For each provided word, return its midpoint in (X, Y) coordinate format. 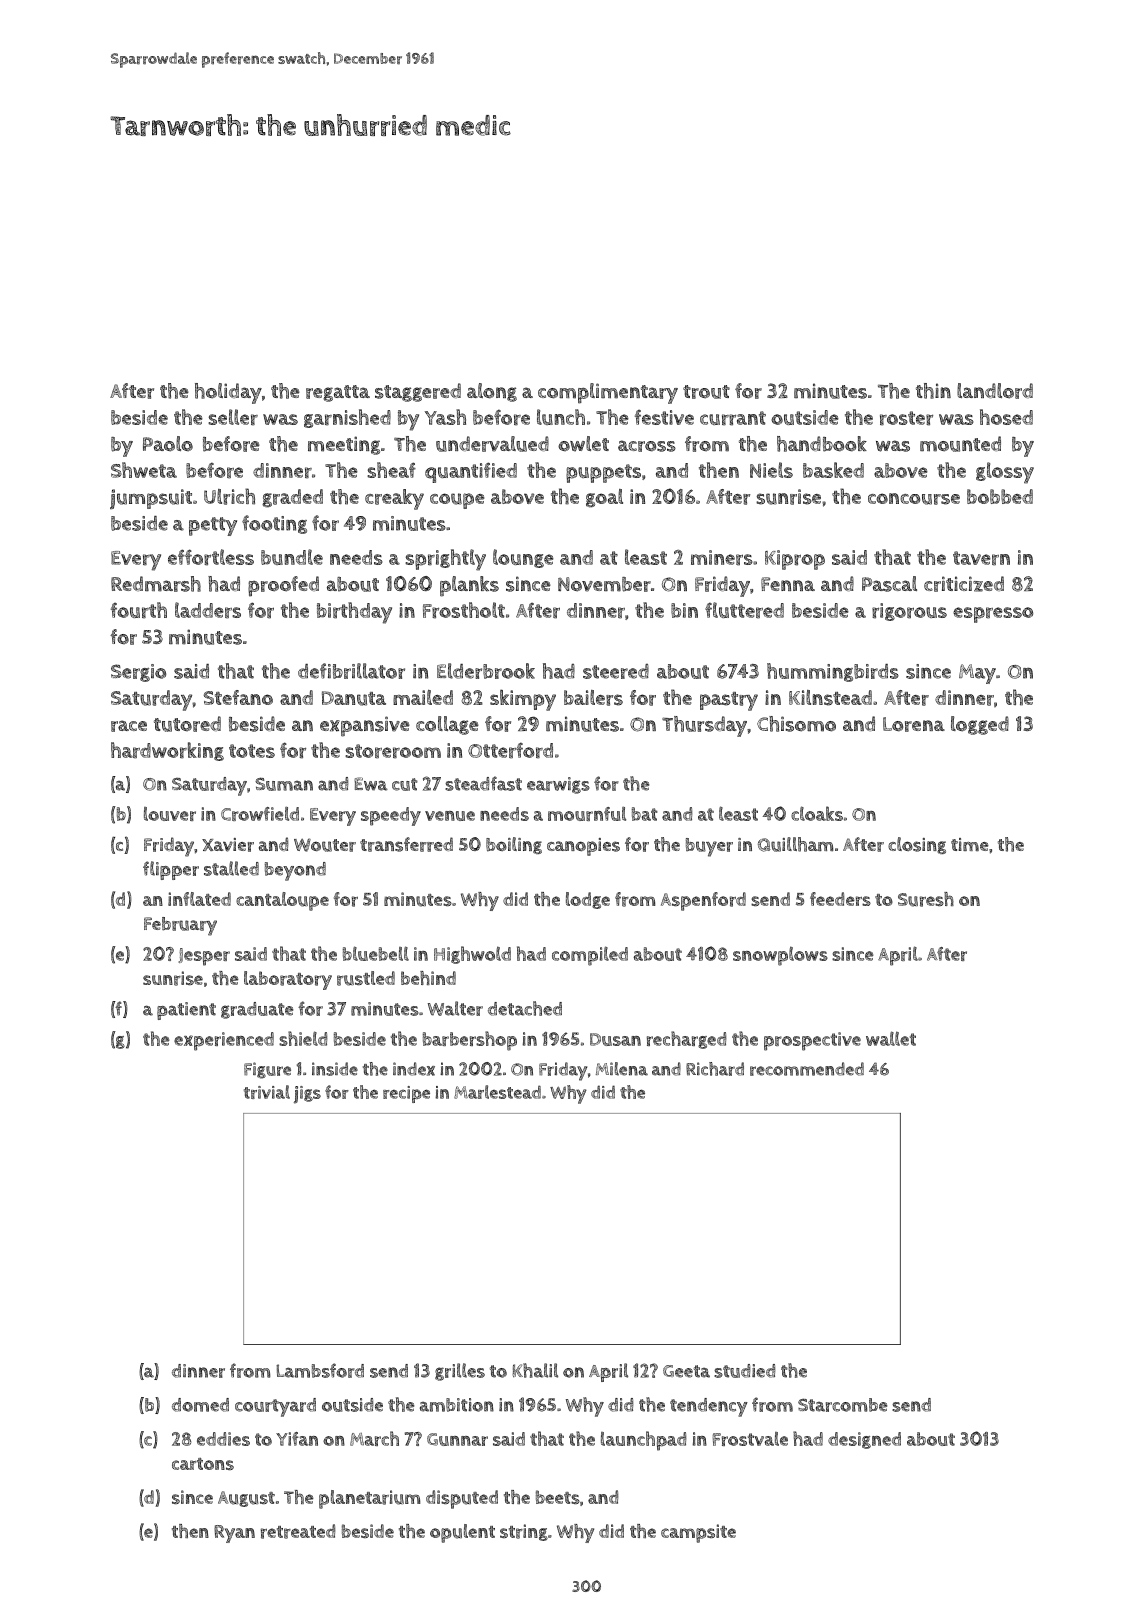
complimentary (608, 393)
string (524, 1532)
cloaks (817, 813)
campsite (698, 1533)
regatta (338, 393)
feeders (840, 899)
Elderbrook (486, 671)
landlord (995, 391)
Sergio (138, 673)
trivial (267, 1092)
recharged (687, 1040)
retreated (298, 1531)
